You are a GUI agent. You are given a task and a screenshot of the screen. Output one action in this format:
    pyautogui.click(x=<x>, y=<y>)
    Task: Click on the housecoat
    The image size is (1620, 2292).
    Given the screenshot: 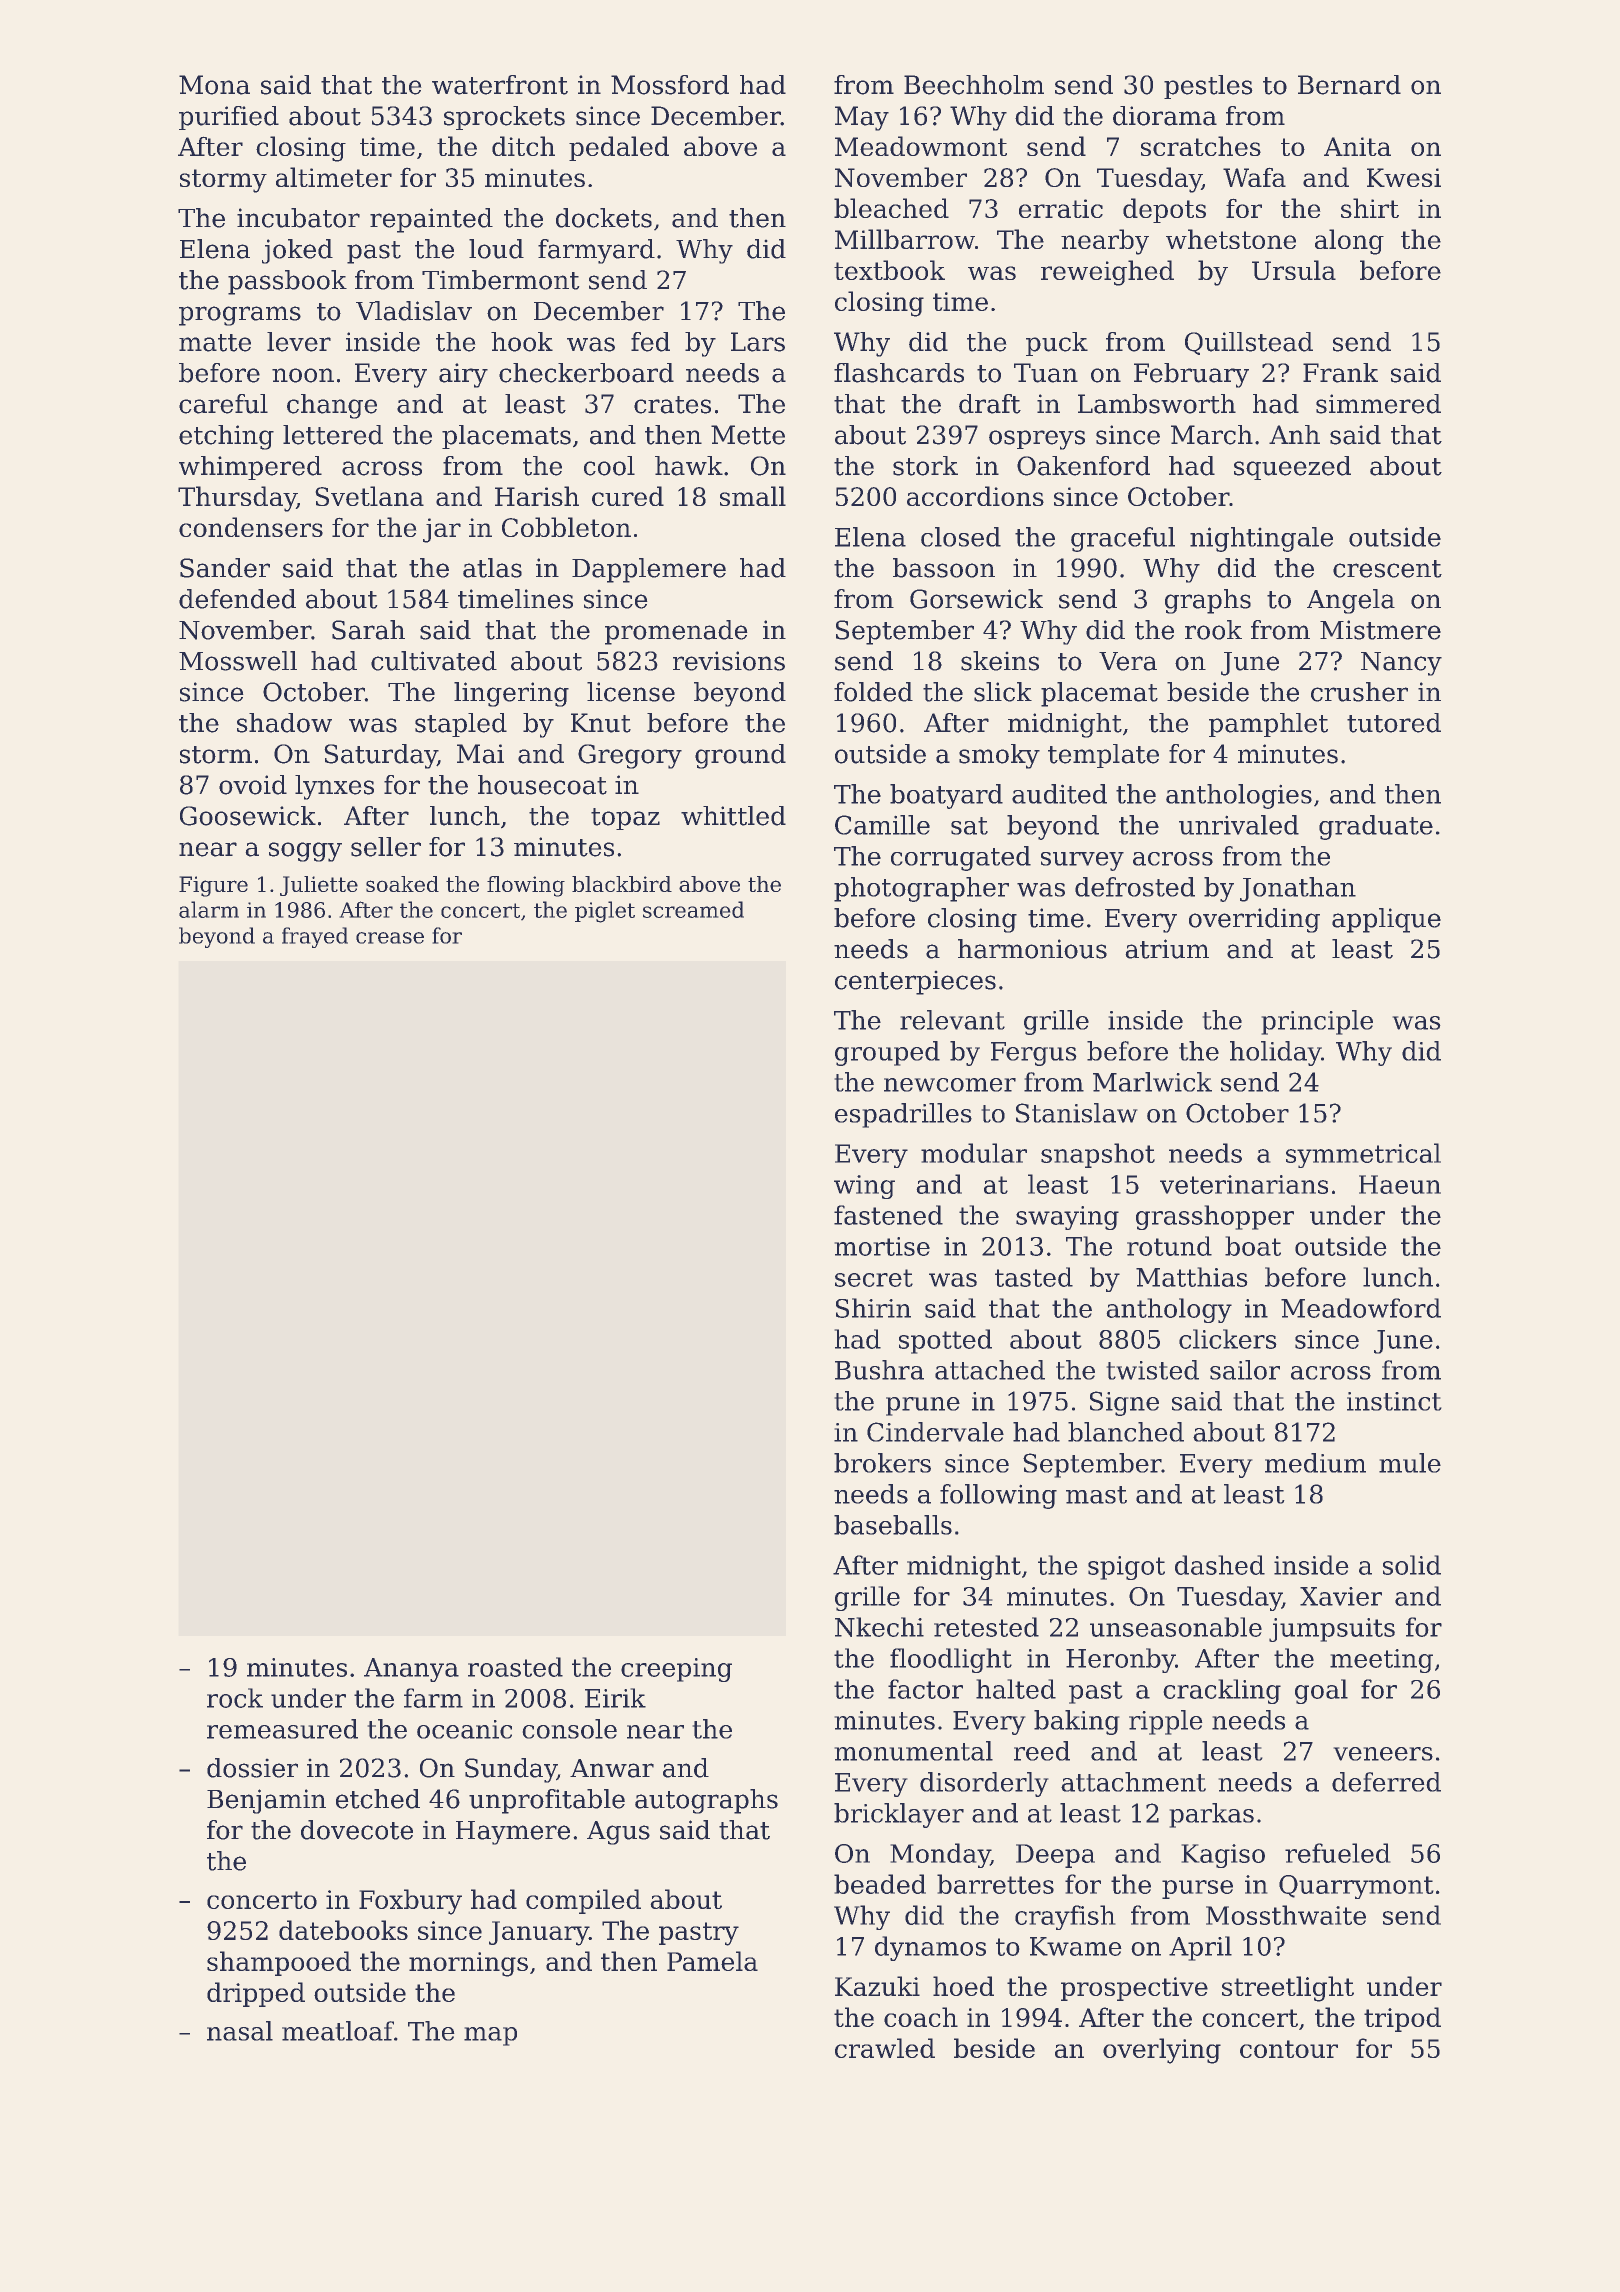 What is the action you would take?
    pyautogui.click(x=542, y=785)
